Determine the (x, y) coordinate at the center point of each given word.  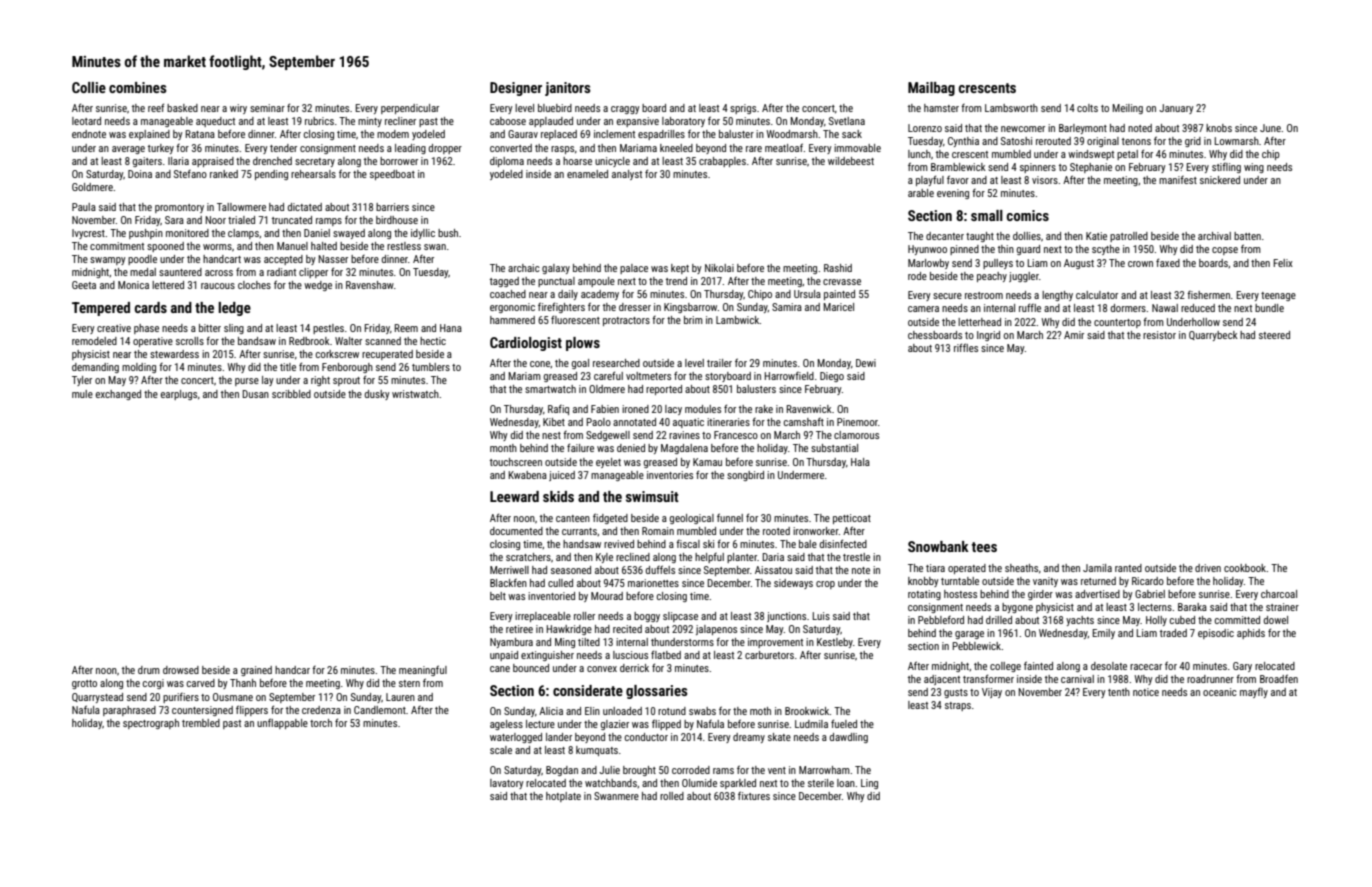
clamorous (856, 435)
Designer (516, 89)
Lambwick (738, 320)
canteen (573, 518)
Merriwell (509, 570)
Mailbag (931, 89)
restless (404, 246)
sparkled (738, 784)
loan (846, 783)
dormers (1128, 308)
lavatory (506, 784)
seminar (267, 108)
